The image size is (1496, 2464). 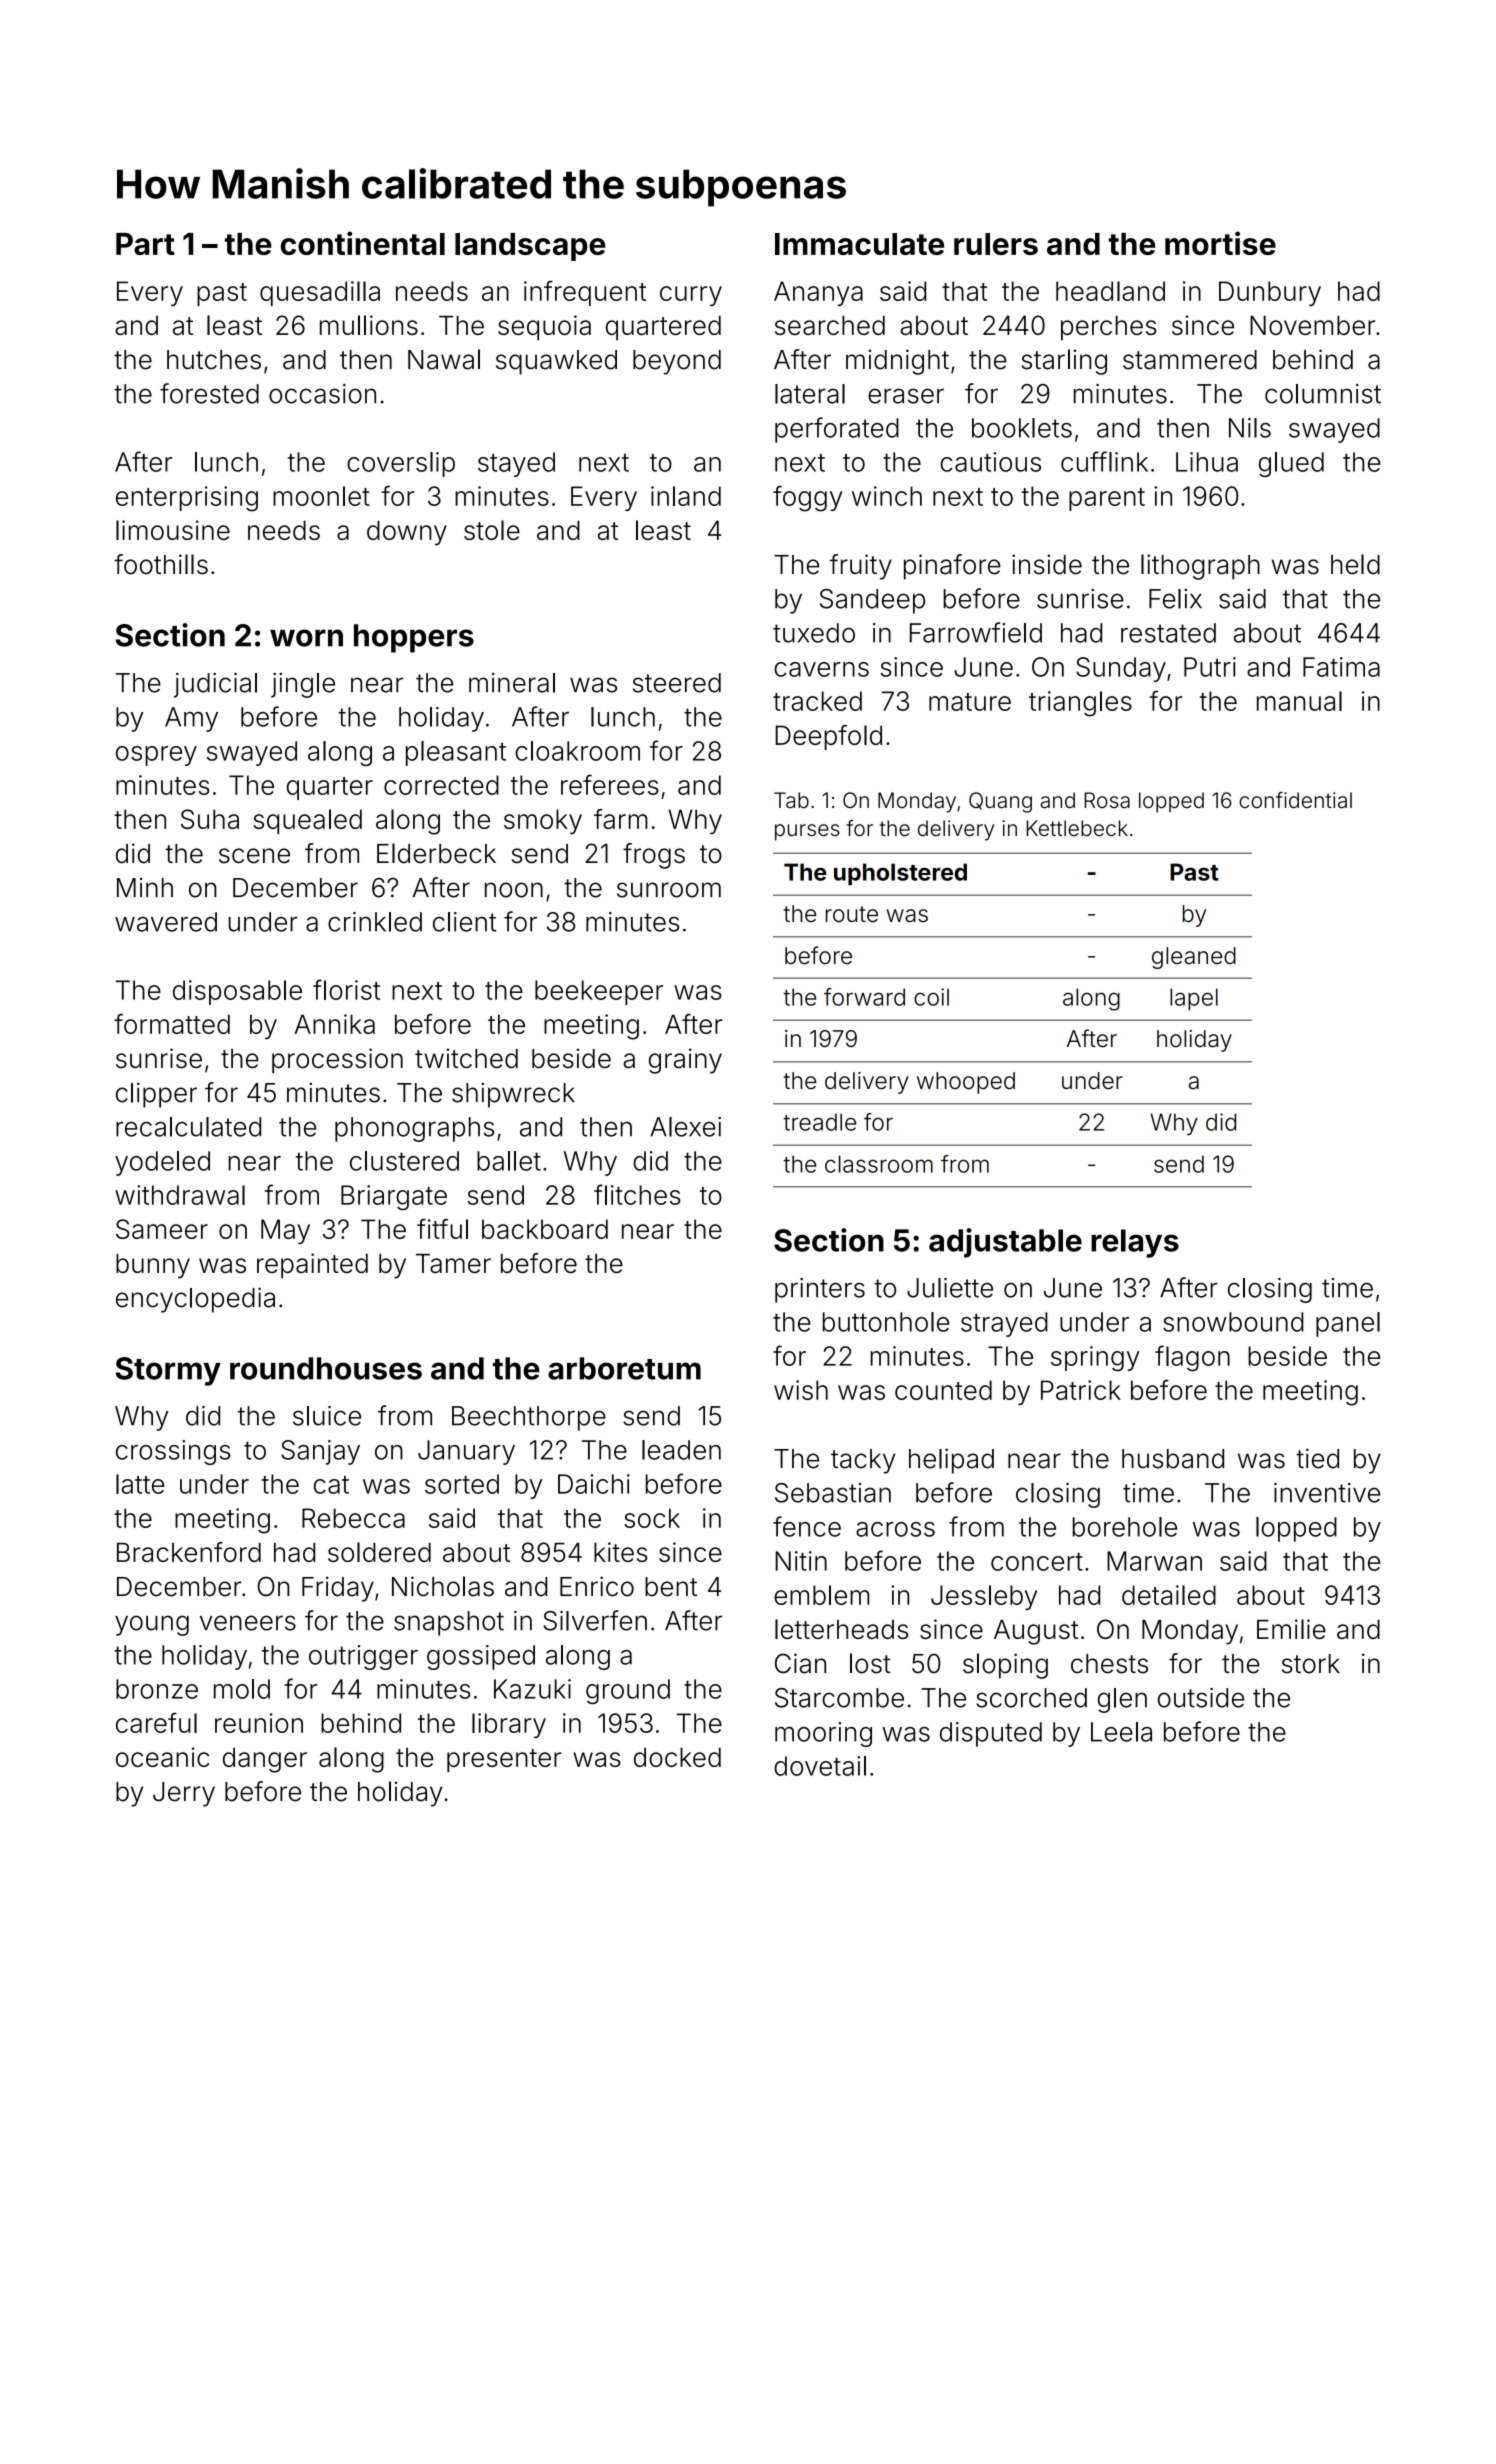 I want to click on mortise, so click(x=1220, y=243).
